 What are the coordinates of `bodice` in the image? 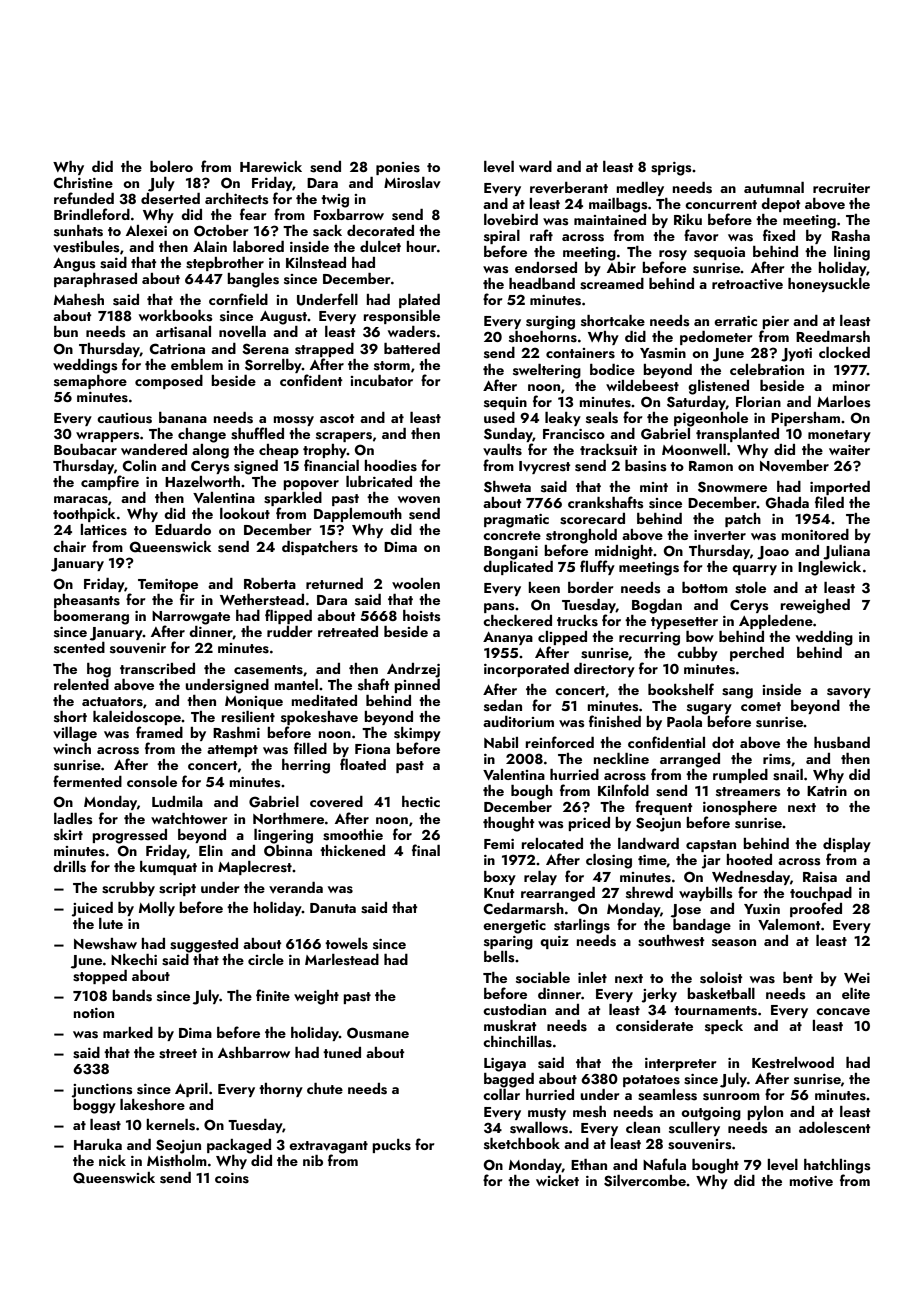 It's located at (612, 369).
